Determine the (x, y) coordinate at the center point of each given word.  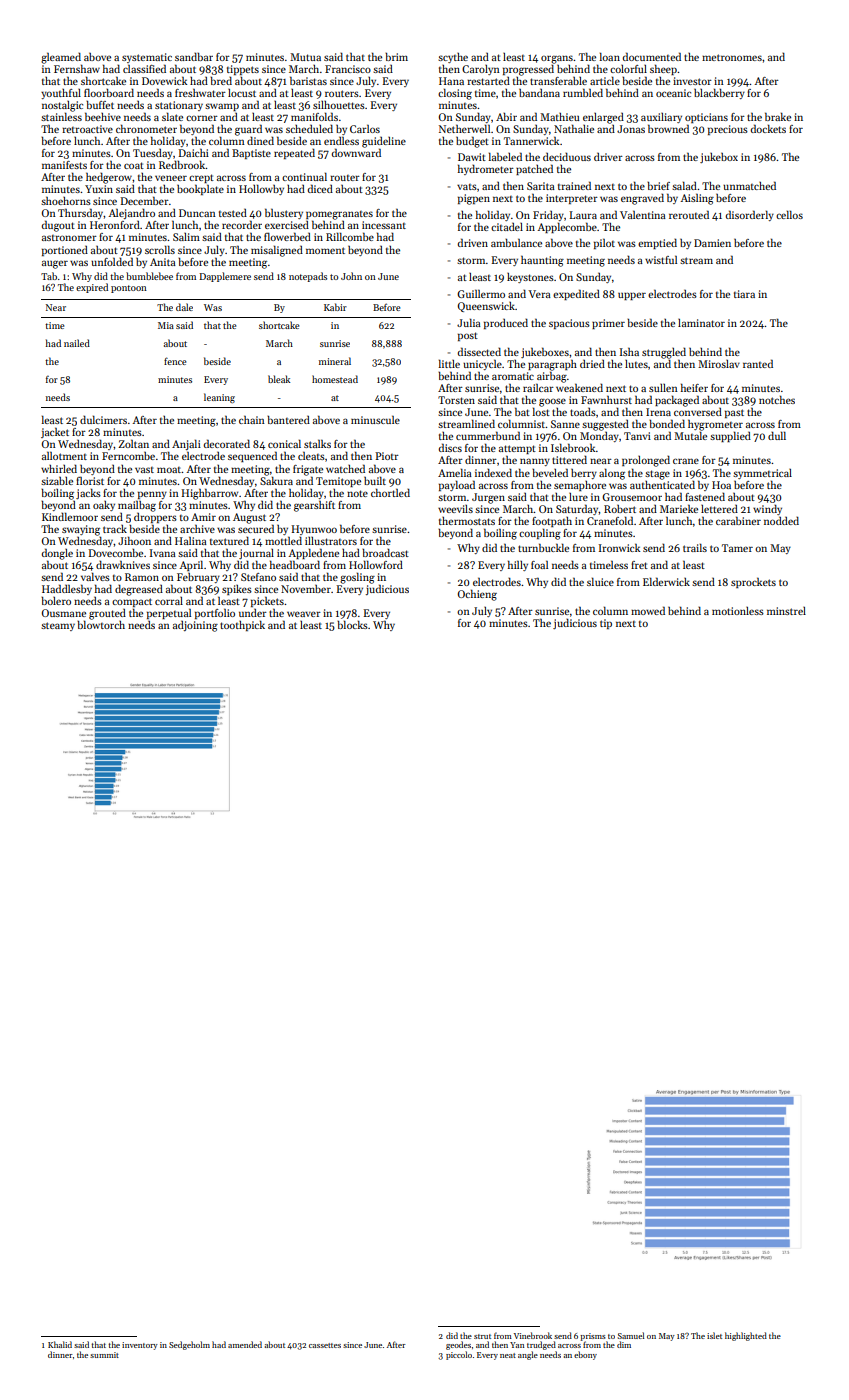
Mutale (690, 436)
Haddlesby (67, 589)
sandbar (194, 56)
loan (610, 56)
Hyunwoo (314, 530)
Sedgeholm (189, 1345)
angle (528, 1355)
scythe (453, 58)
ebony (585, 1355)
